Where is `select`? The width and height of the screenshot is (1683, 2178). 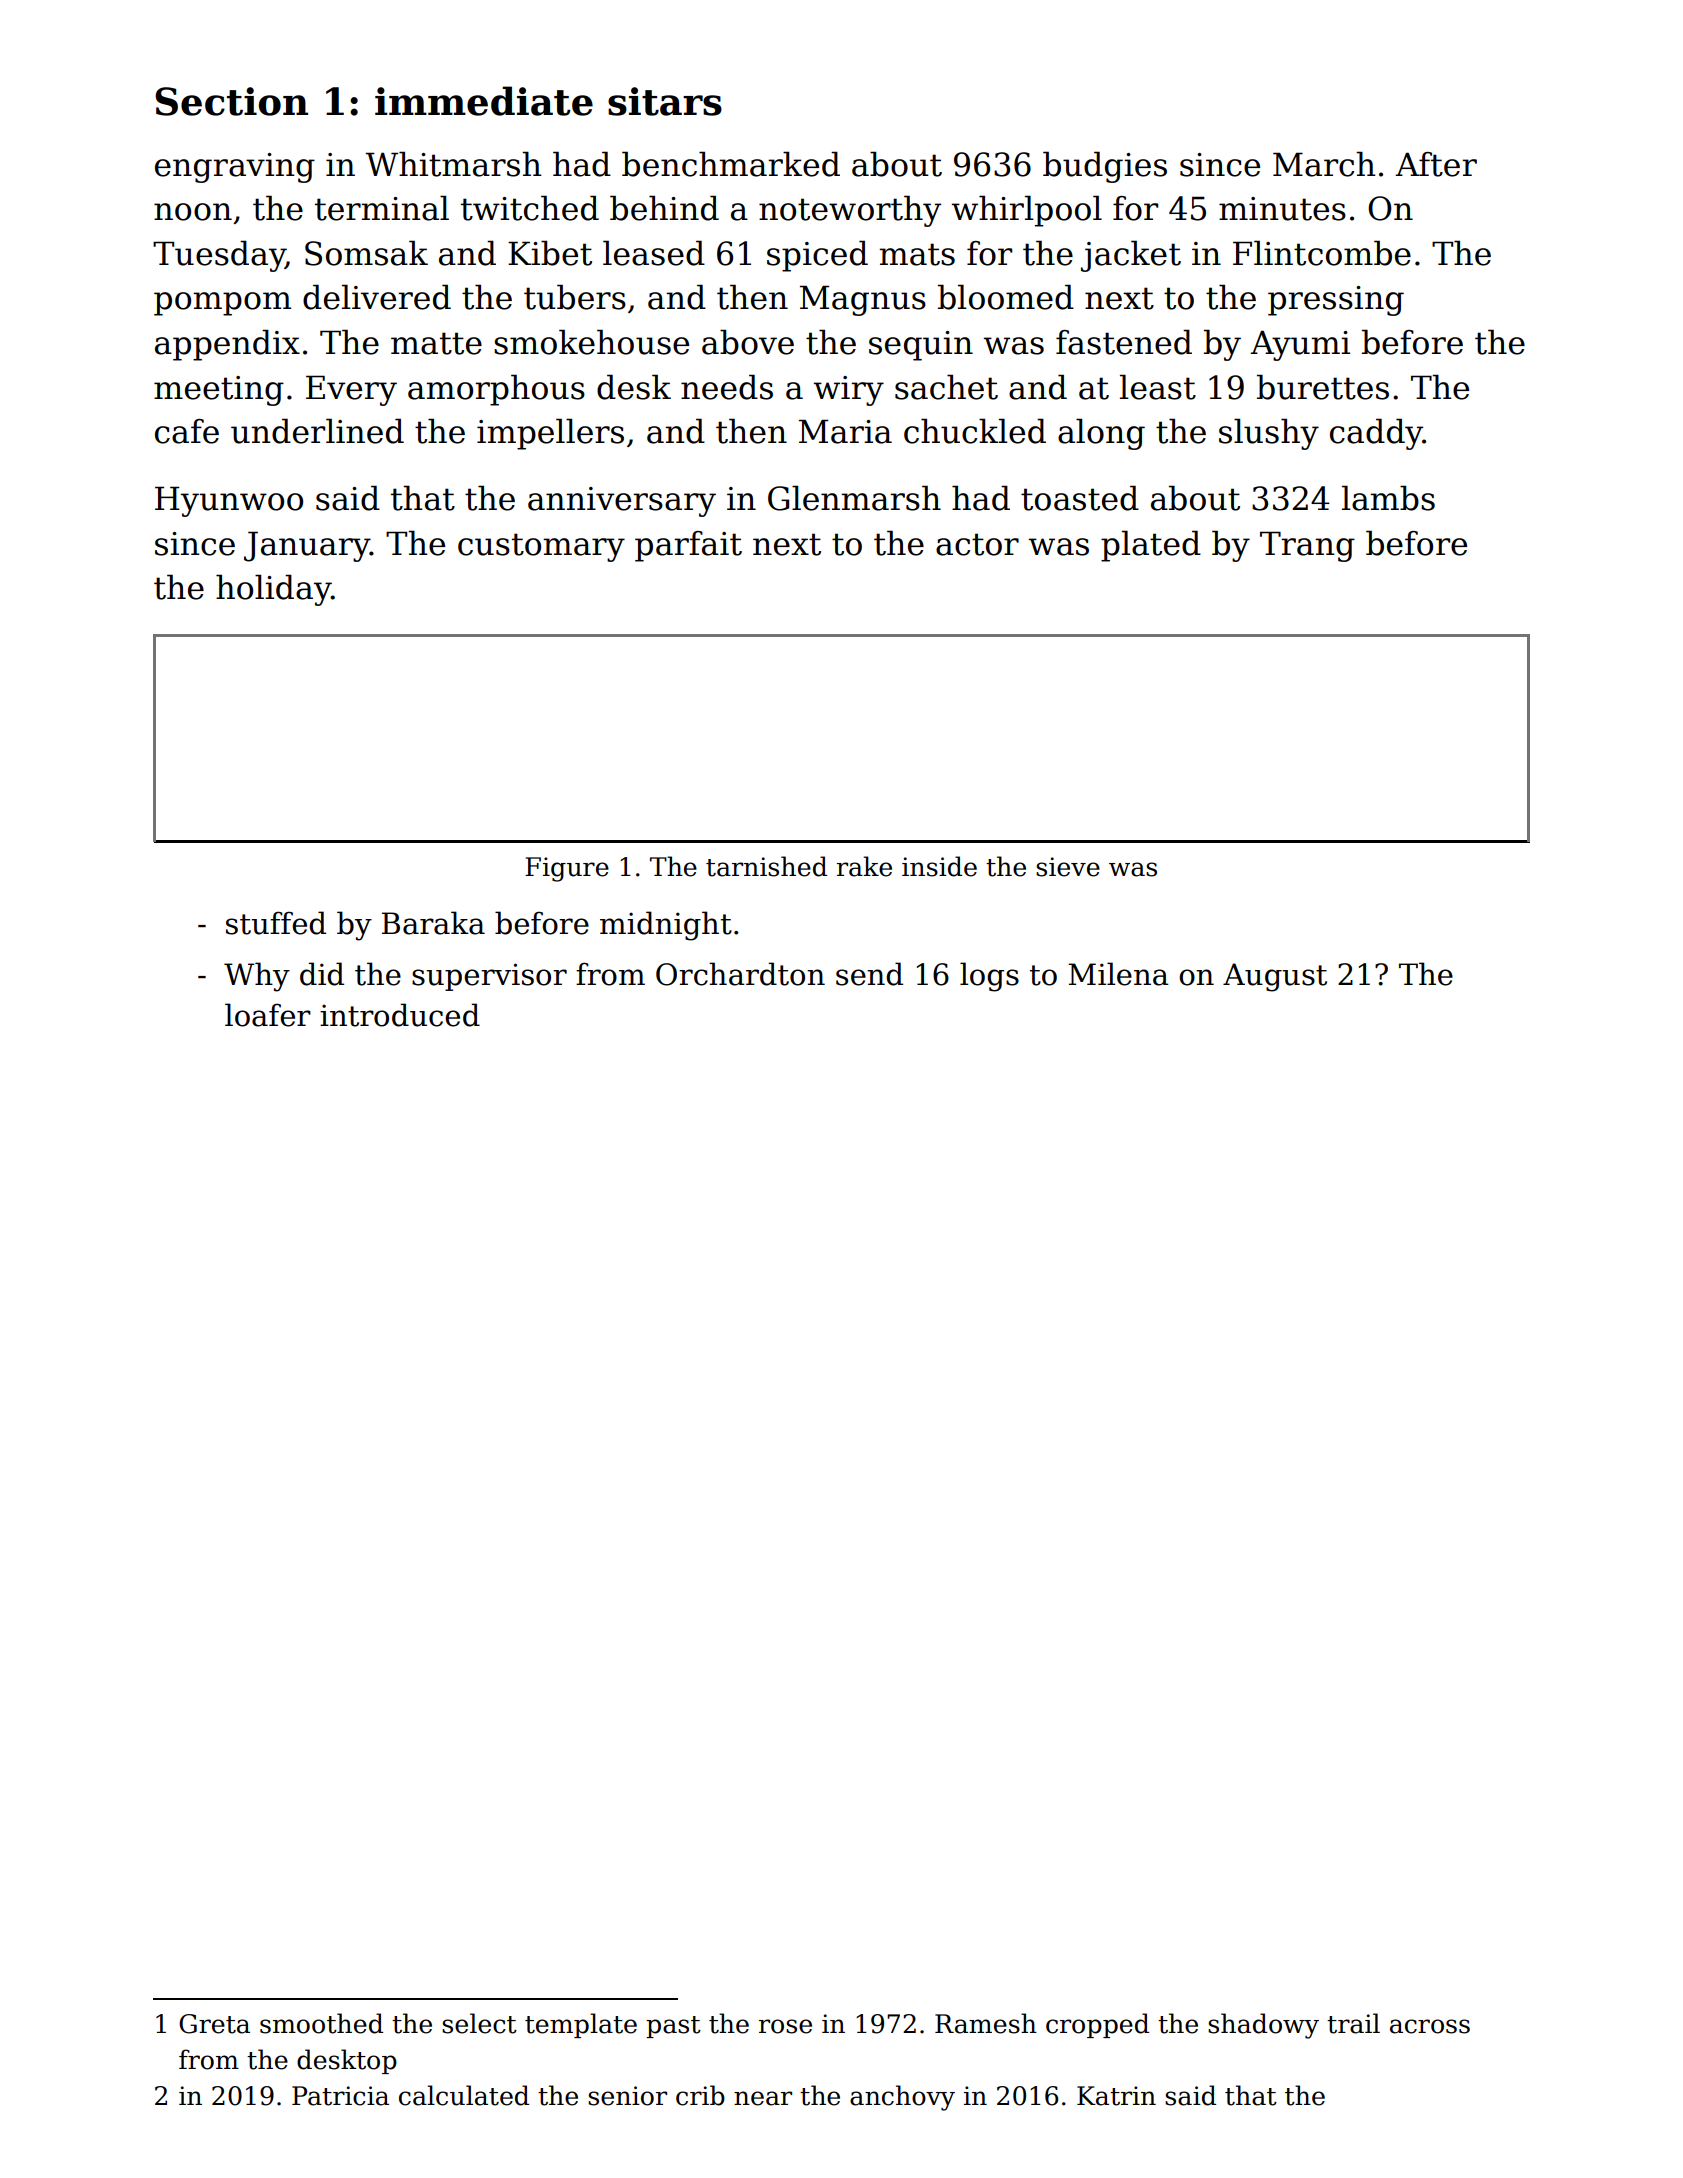 select is located at coordinates (479, 2023).
